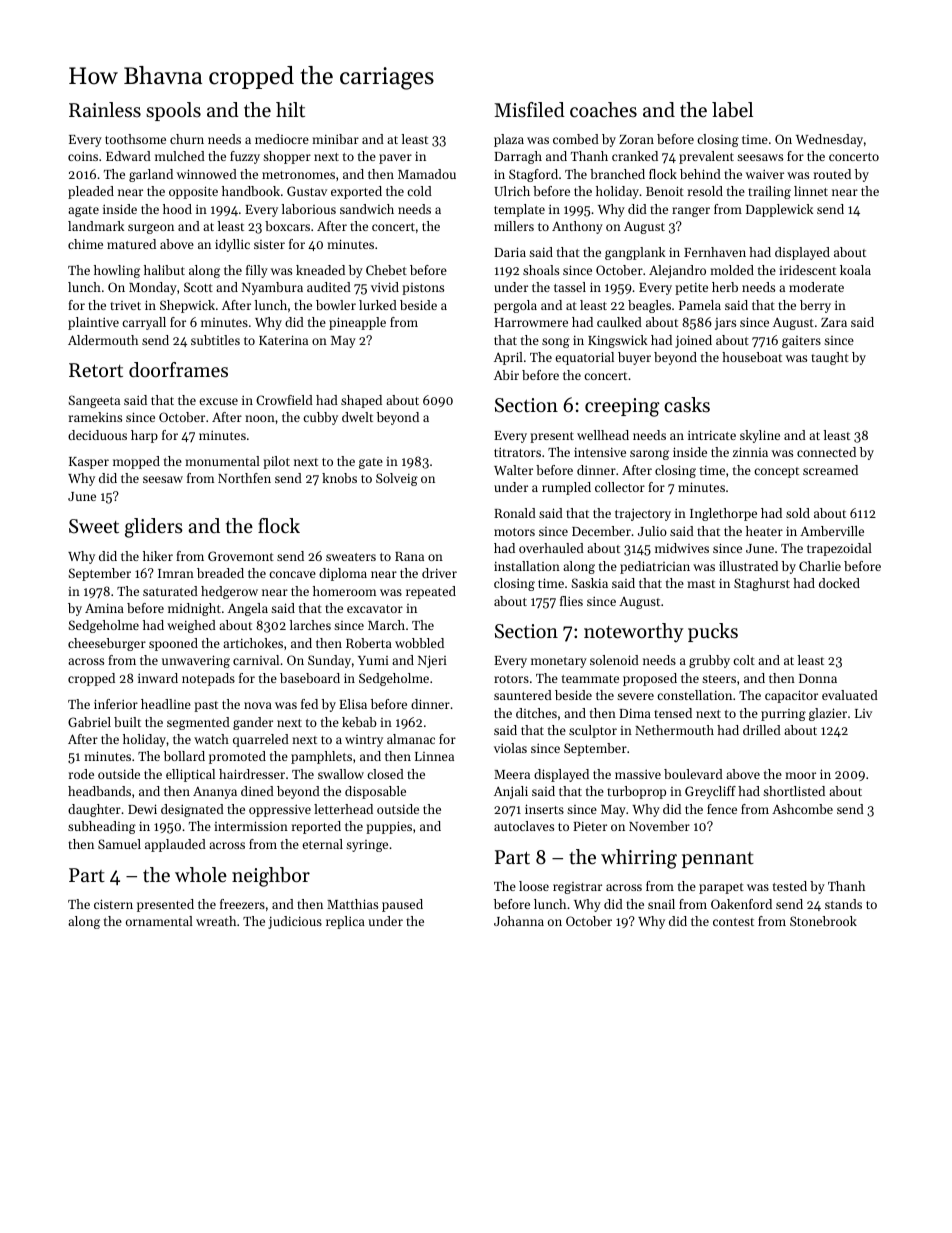  What do you see at coordinates (823, 921) in the image?
I see `Stonebrook` at bounding box center [823, 921].
